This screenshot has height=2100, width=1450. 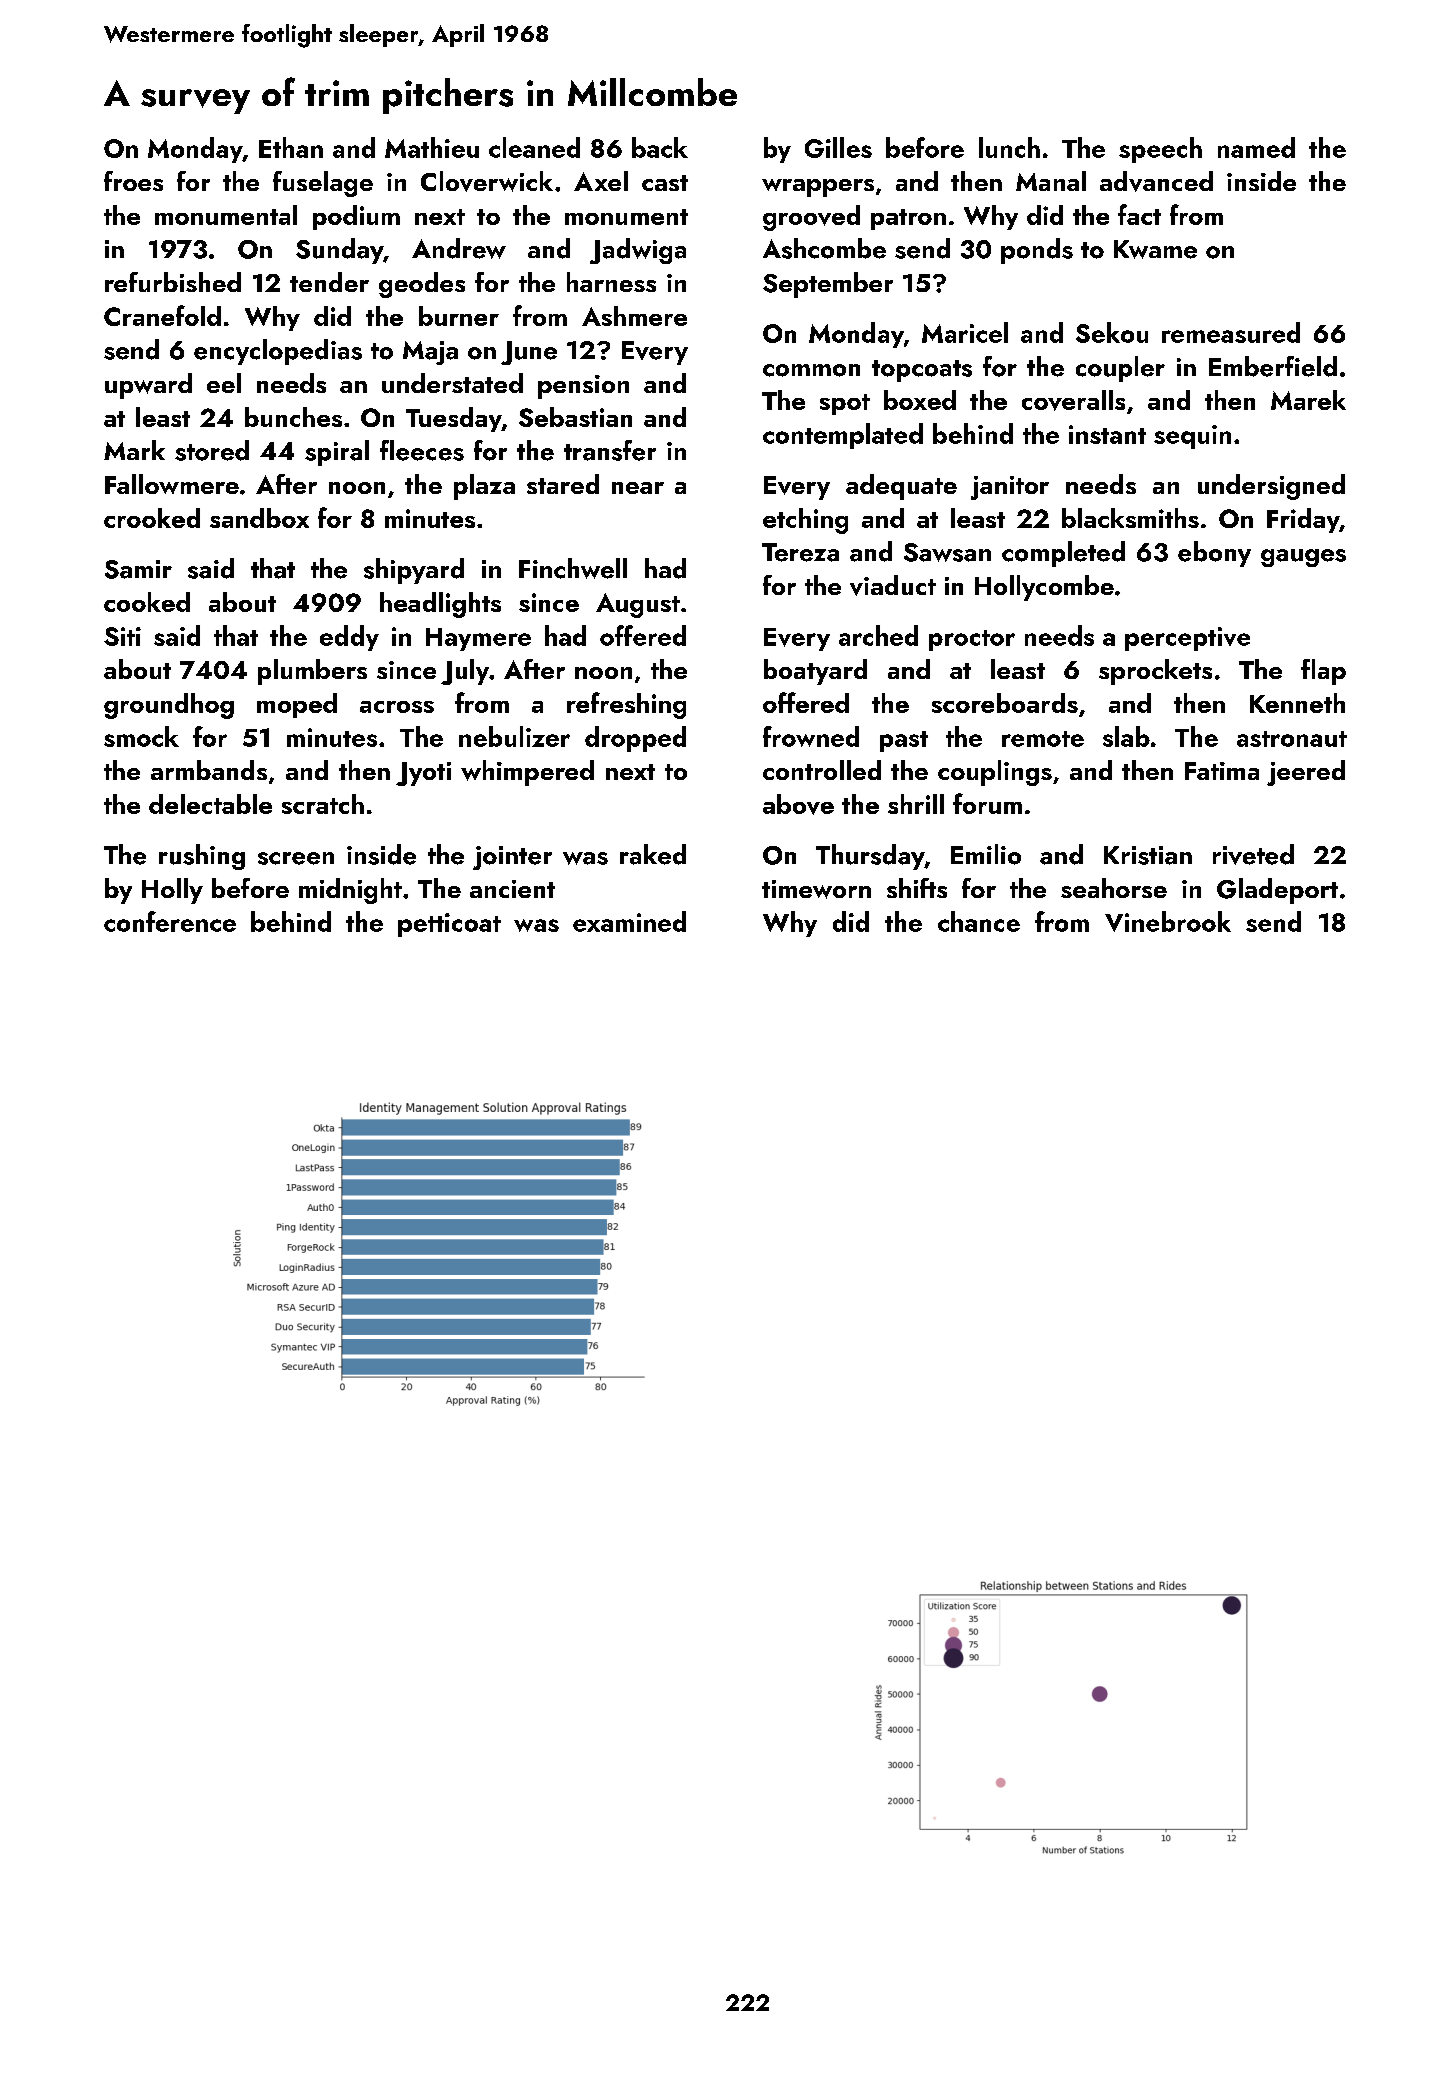 What do you see at coordinates (1155, 249) in the screenshot?
I see `Kwame` at bounding box center [1155, 249].
